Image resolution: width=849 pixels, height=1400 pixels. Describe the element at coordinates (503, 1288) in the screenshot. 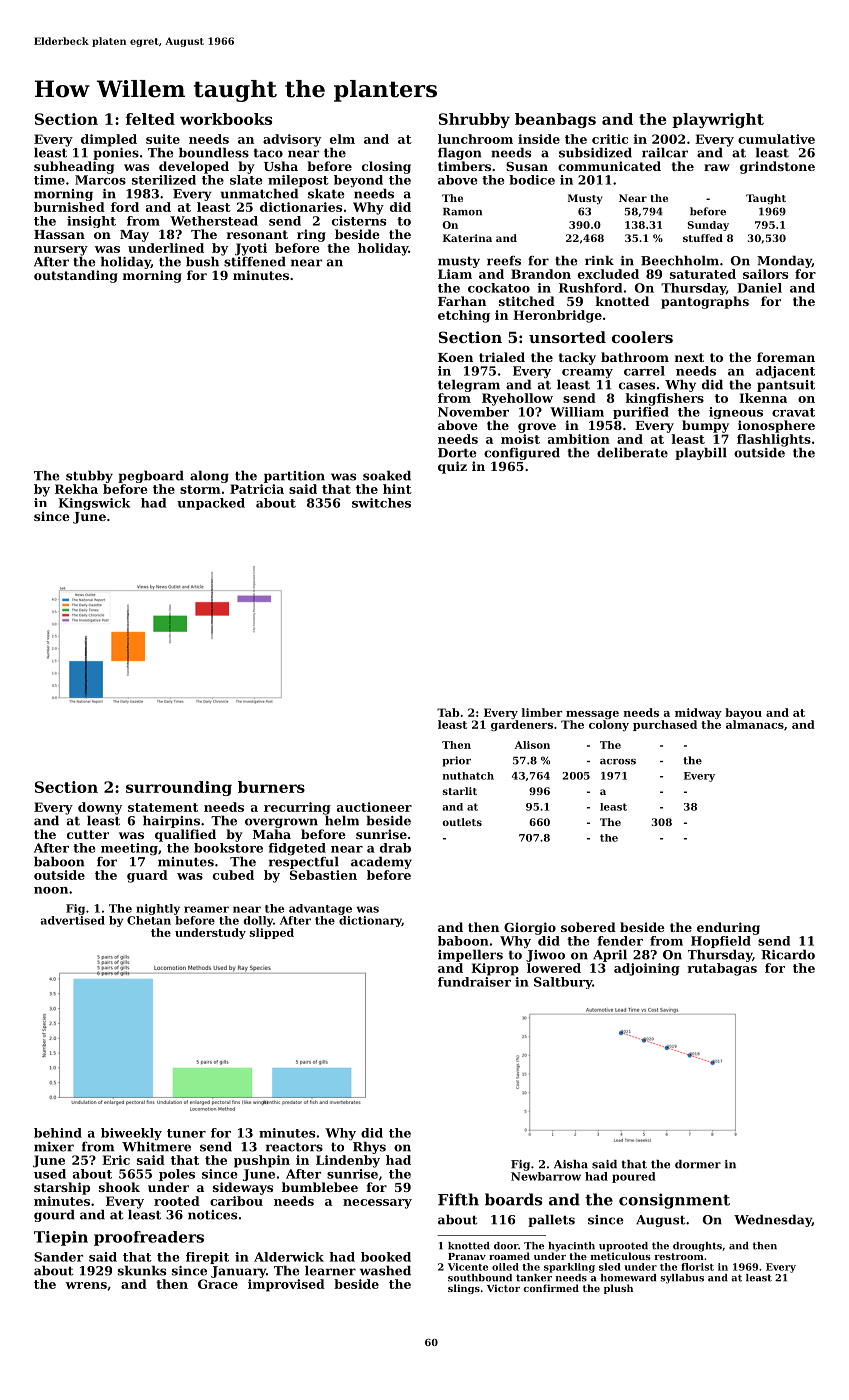

I see `Victor` at that location.
